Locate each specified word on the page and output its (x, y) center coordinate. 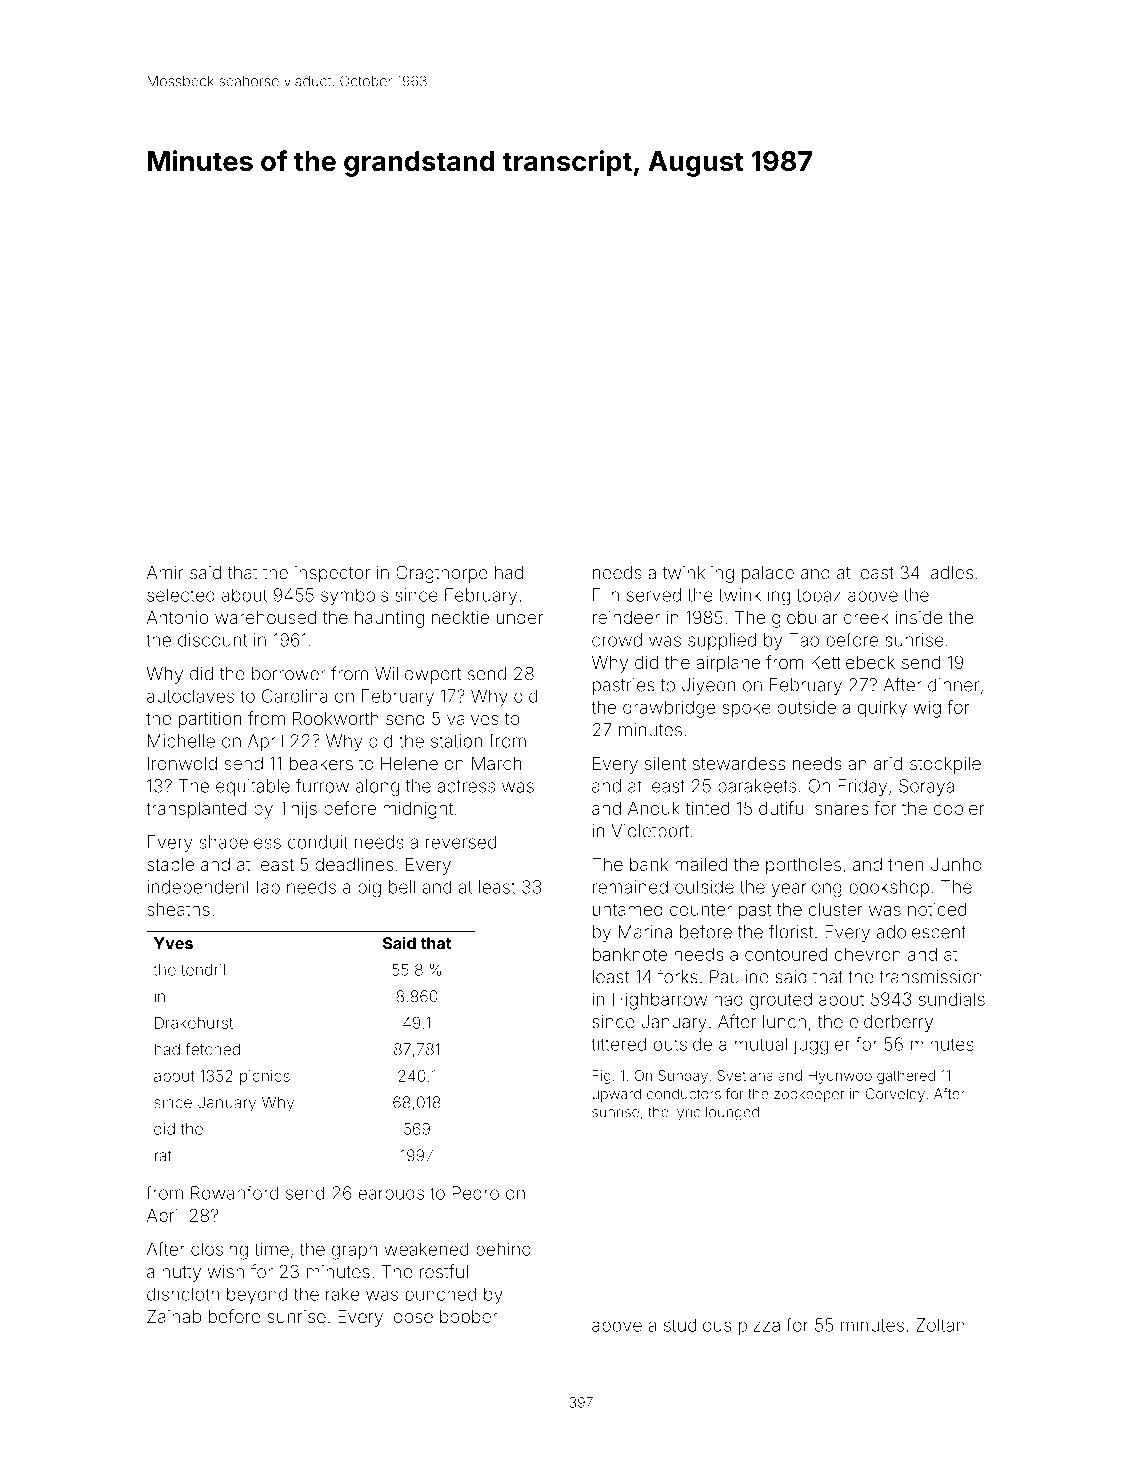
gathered (906, 1077)
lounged (732, 1113)
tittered (618, 1044)
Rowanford (234, 1193)
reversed (461, 842)
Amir (165, 572)
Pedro (475, 1193)
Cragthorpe (442, 574)
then (905, 864)
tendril (203, 970)
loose (411, 1316)
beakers (321, 763)
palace (768, 574)
